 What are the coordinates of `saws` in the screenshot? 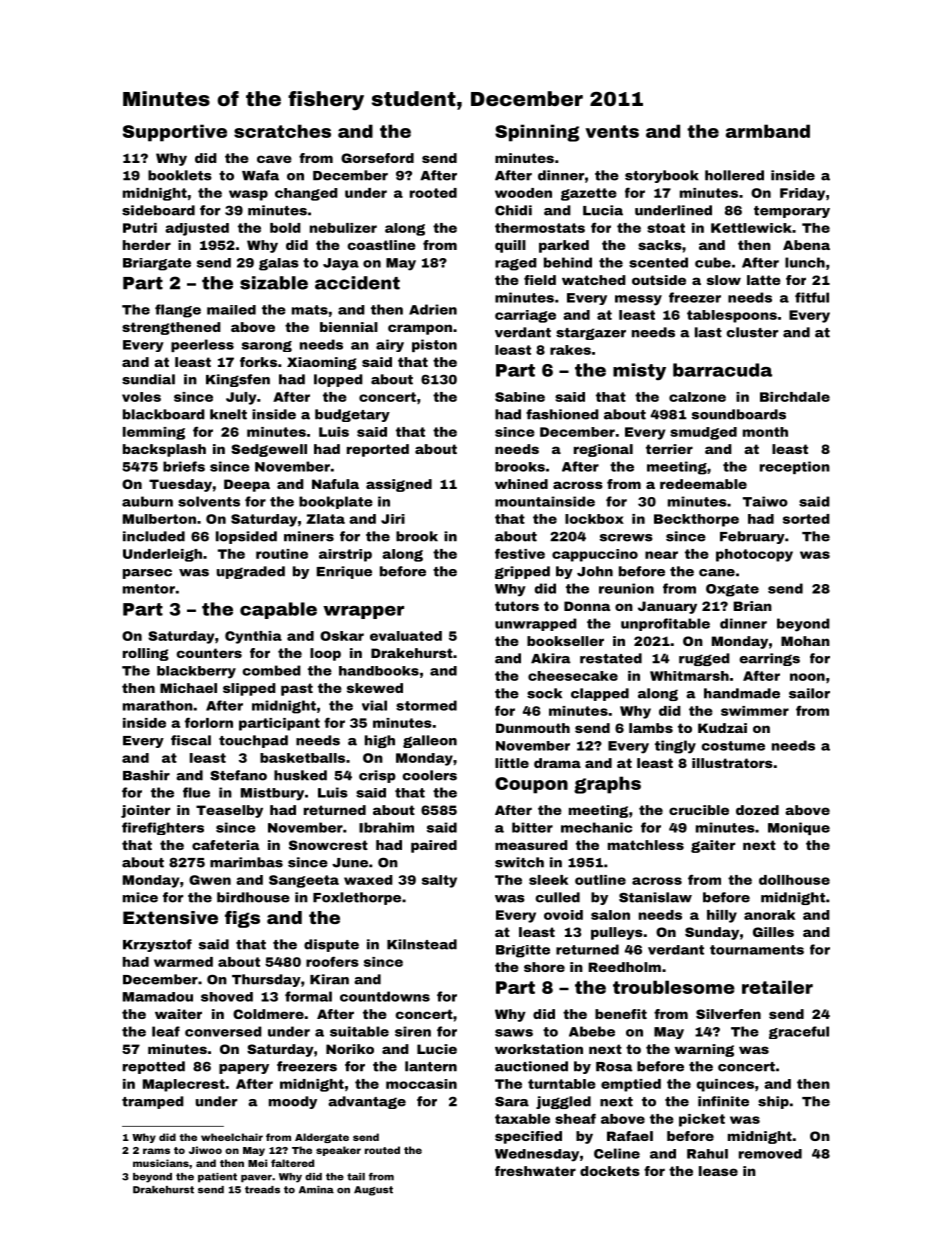 It's located at (514, 1033).
